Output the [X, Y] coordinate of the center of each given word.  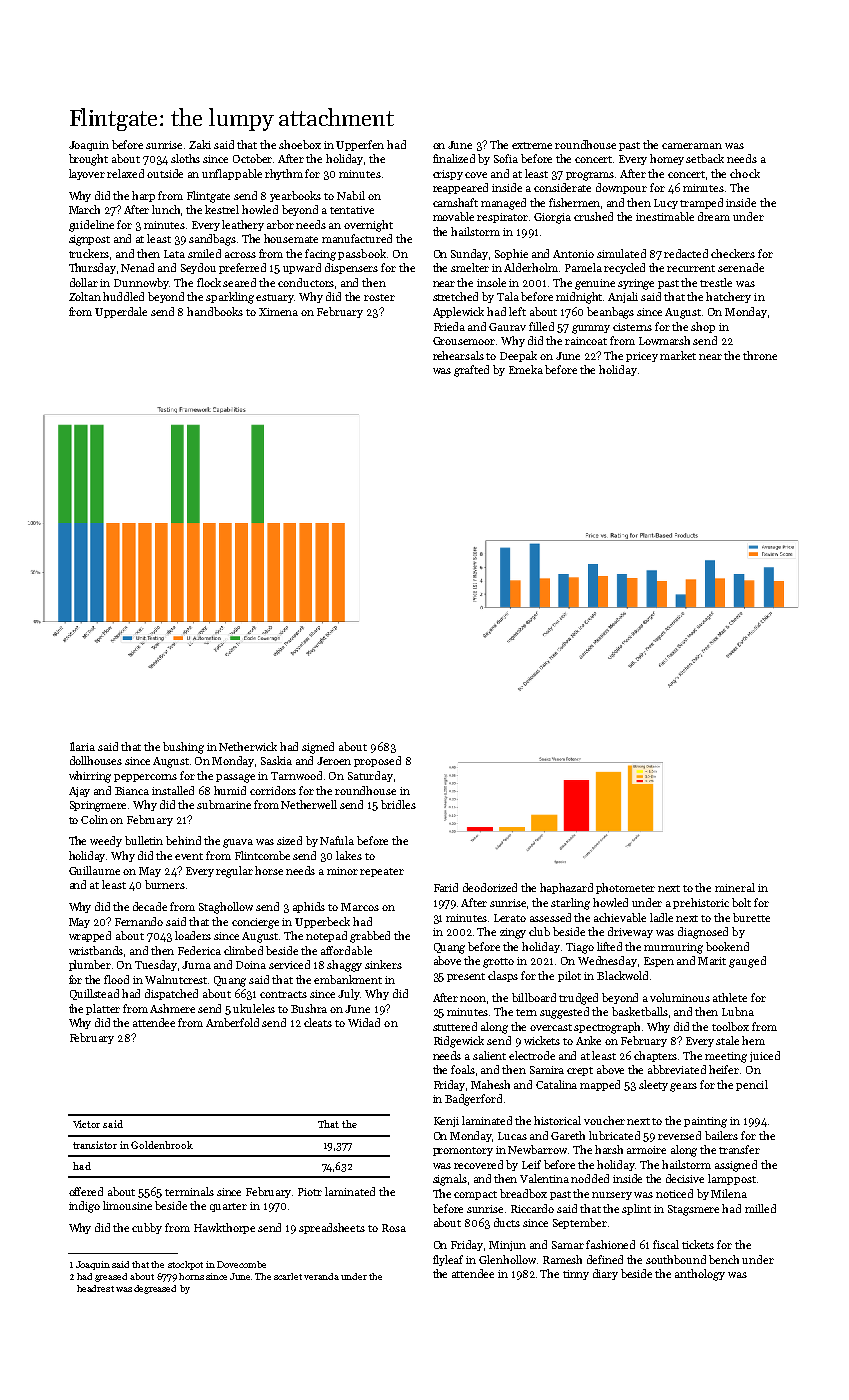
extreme [532, 145]
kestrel [222, 209]
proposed [377, 761]
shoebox [300, 144]
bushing [183, 748]
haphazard [566, 888]
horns [191, 1276]
